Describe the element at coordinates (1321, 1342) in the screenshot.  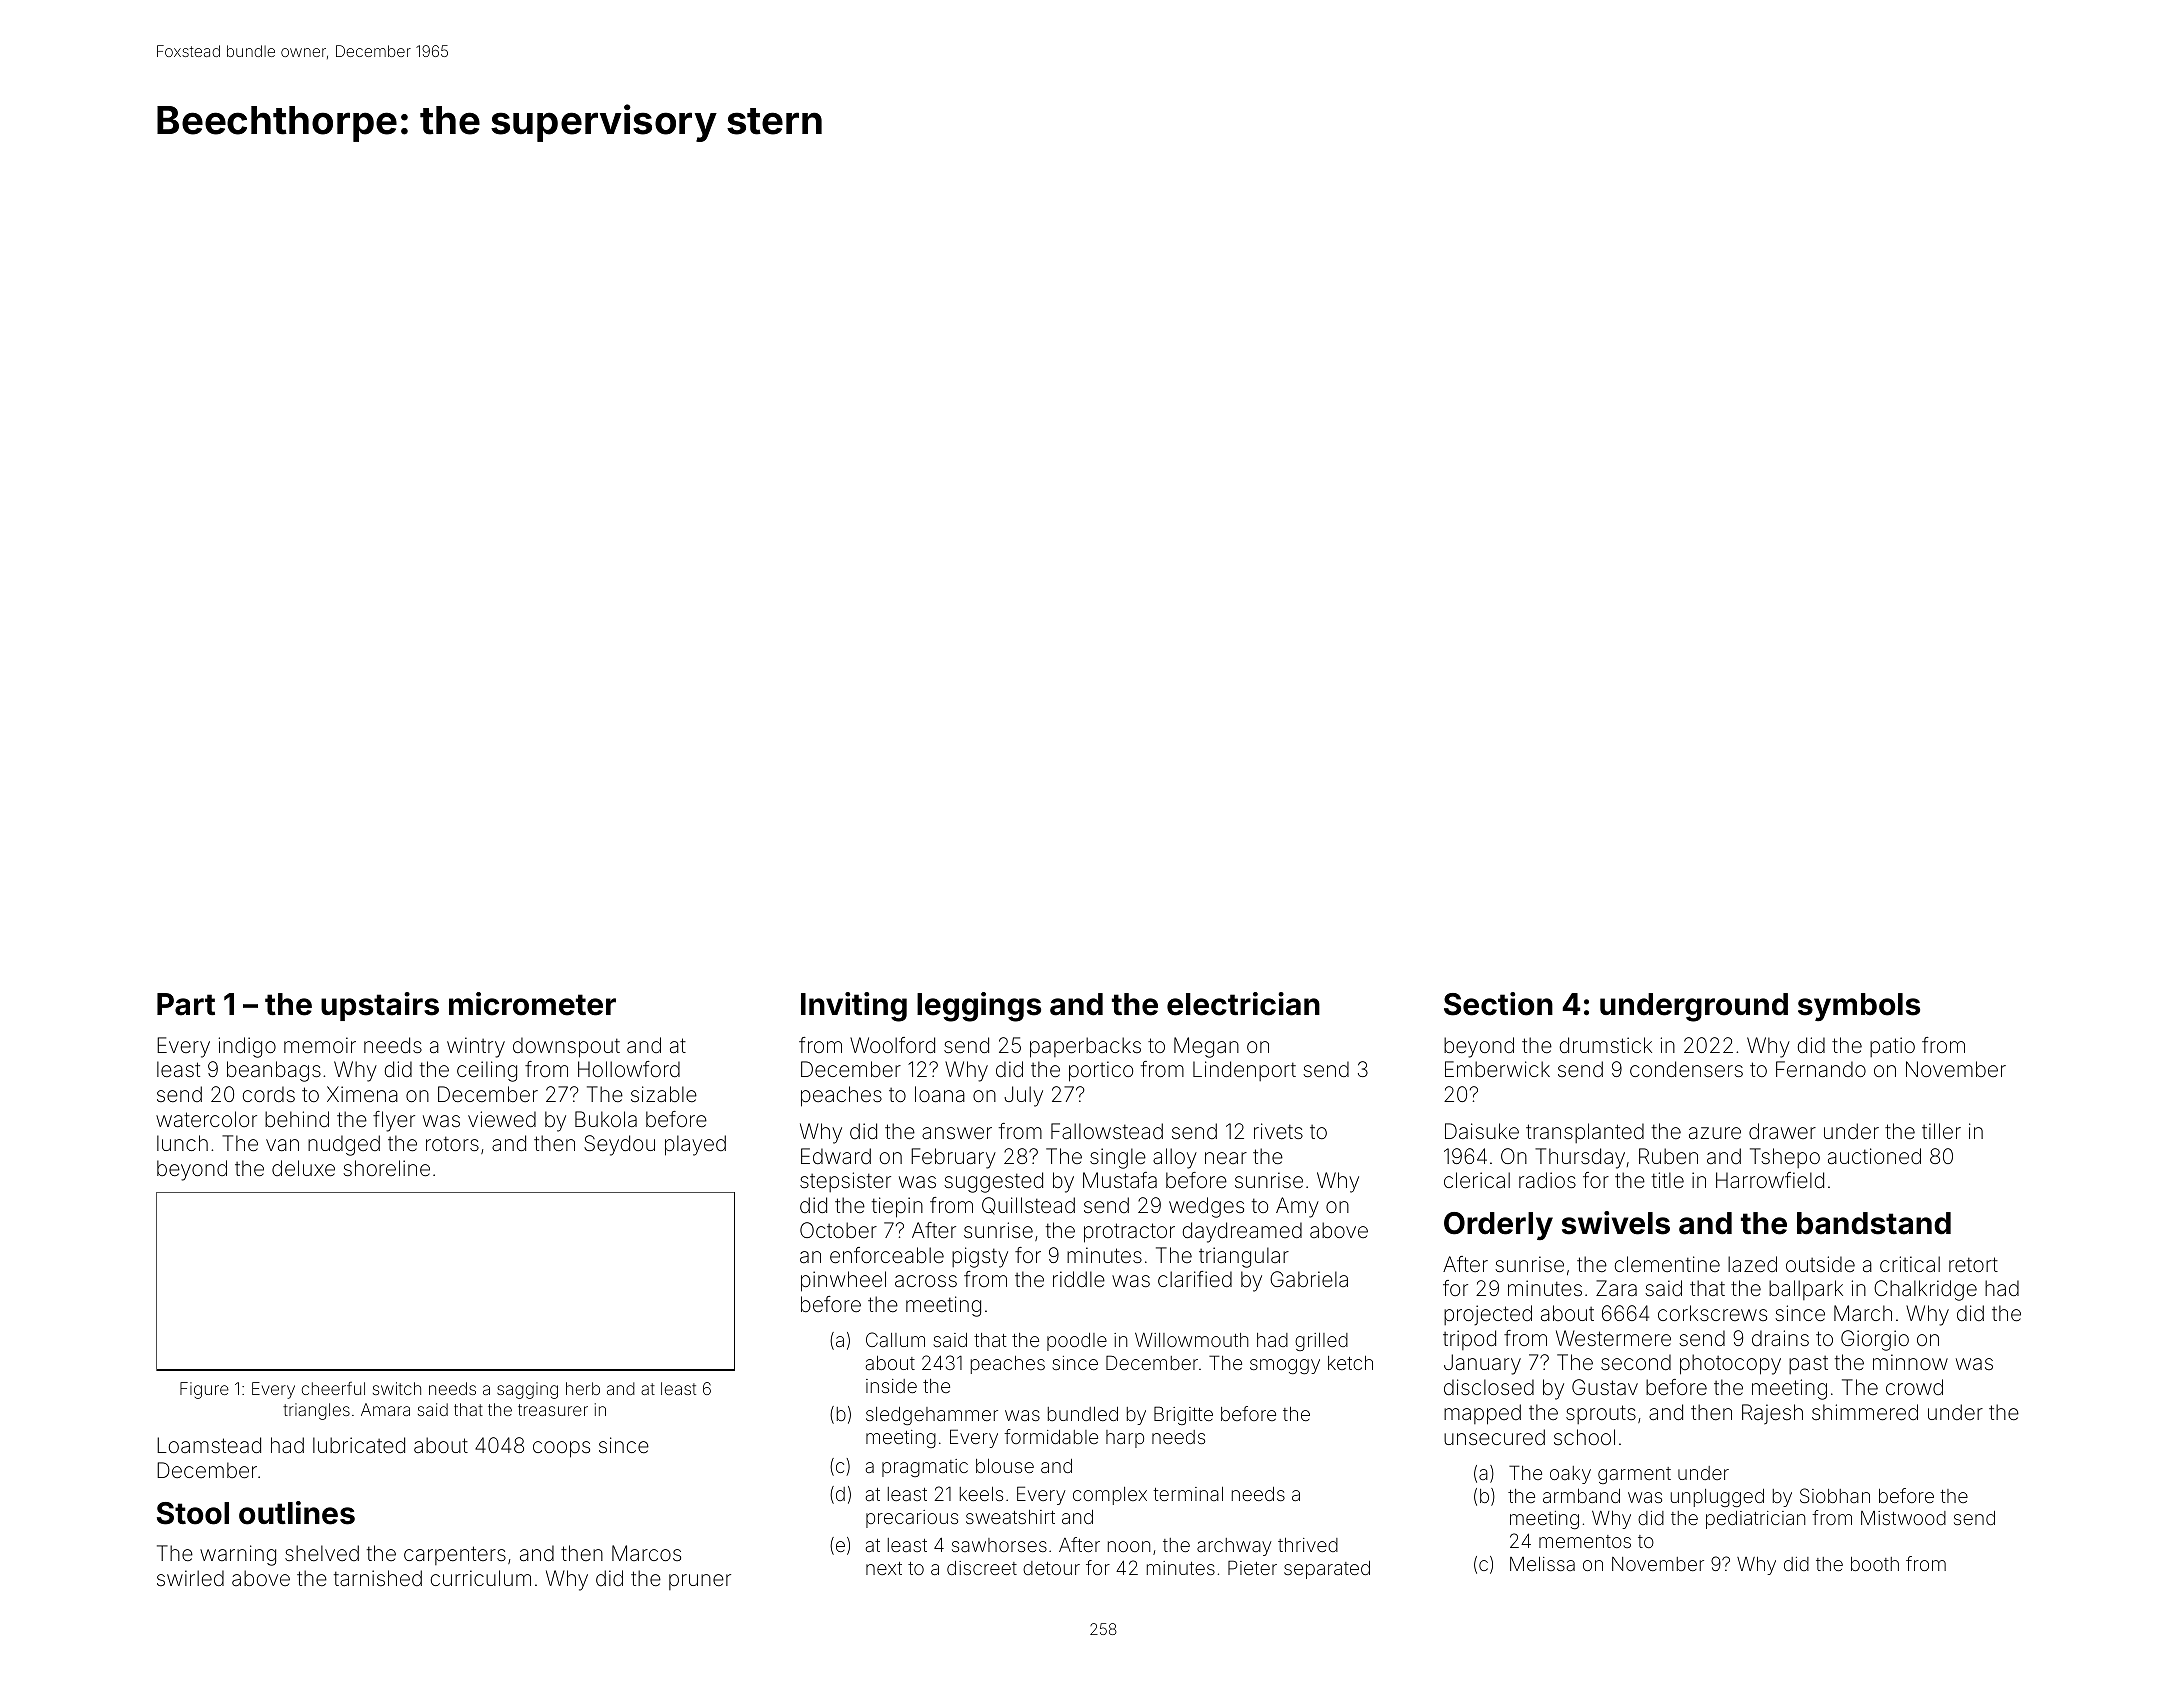
I see `grilled` at that location.
